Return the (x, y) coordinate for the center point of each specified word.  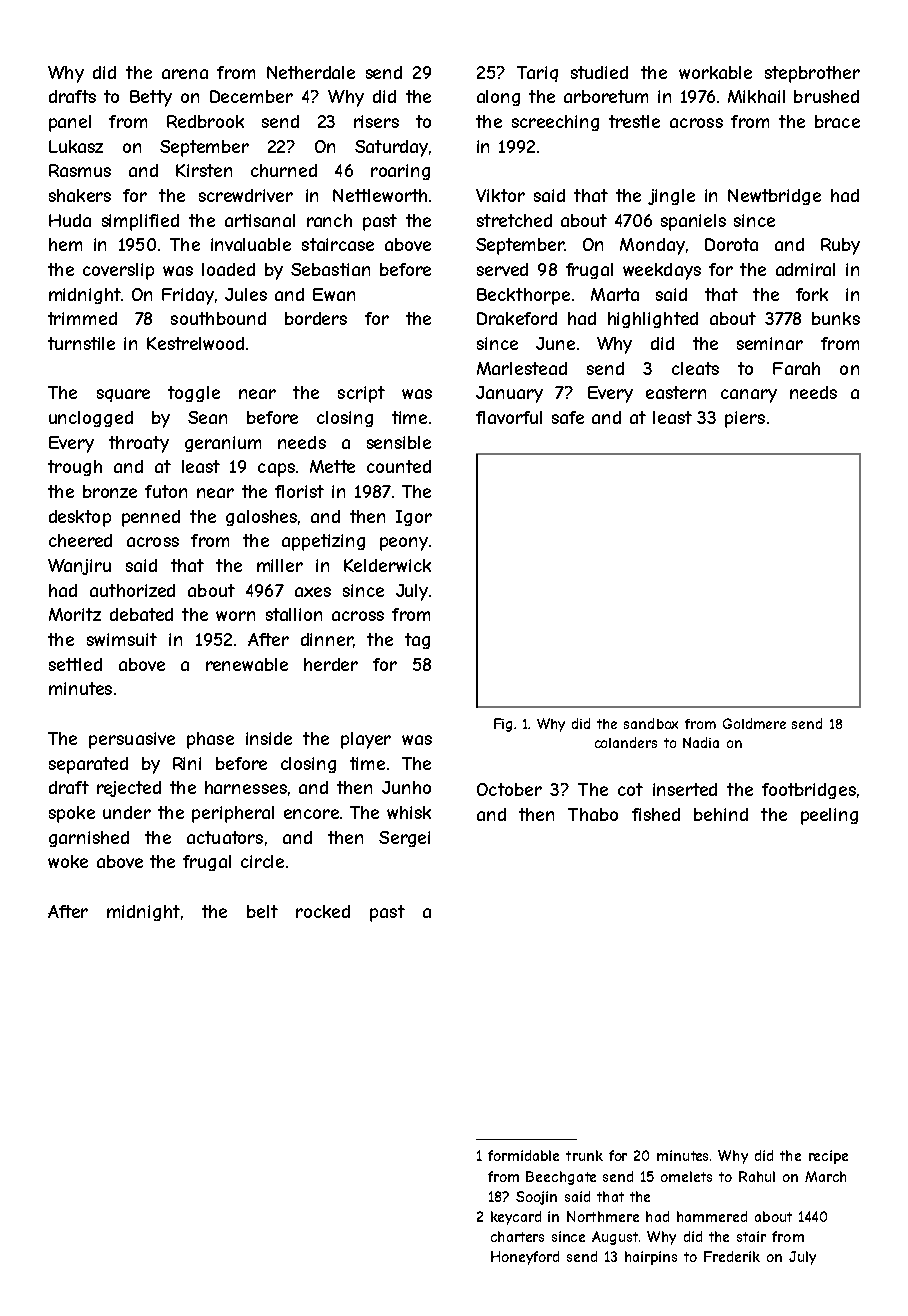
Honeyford (525, 1258)
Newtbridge (774, 197)
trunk (584, 1155)
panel (70, 123)
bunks (836, 318)
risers (376, 121)
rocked (323, 911)
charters (517, 1236)
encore (311, 814)
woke (68, 861)
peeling (829, 816)
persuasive (132, 740)
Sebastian (330, 269)
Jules (246, 294)
